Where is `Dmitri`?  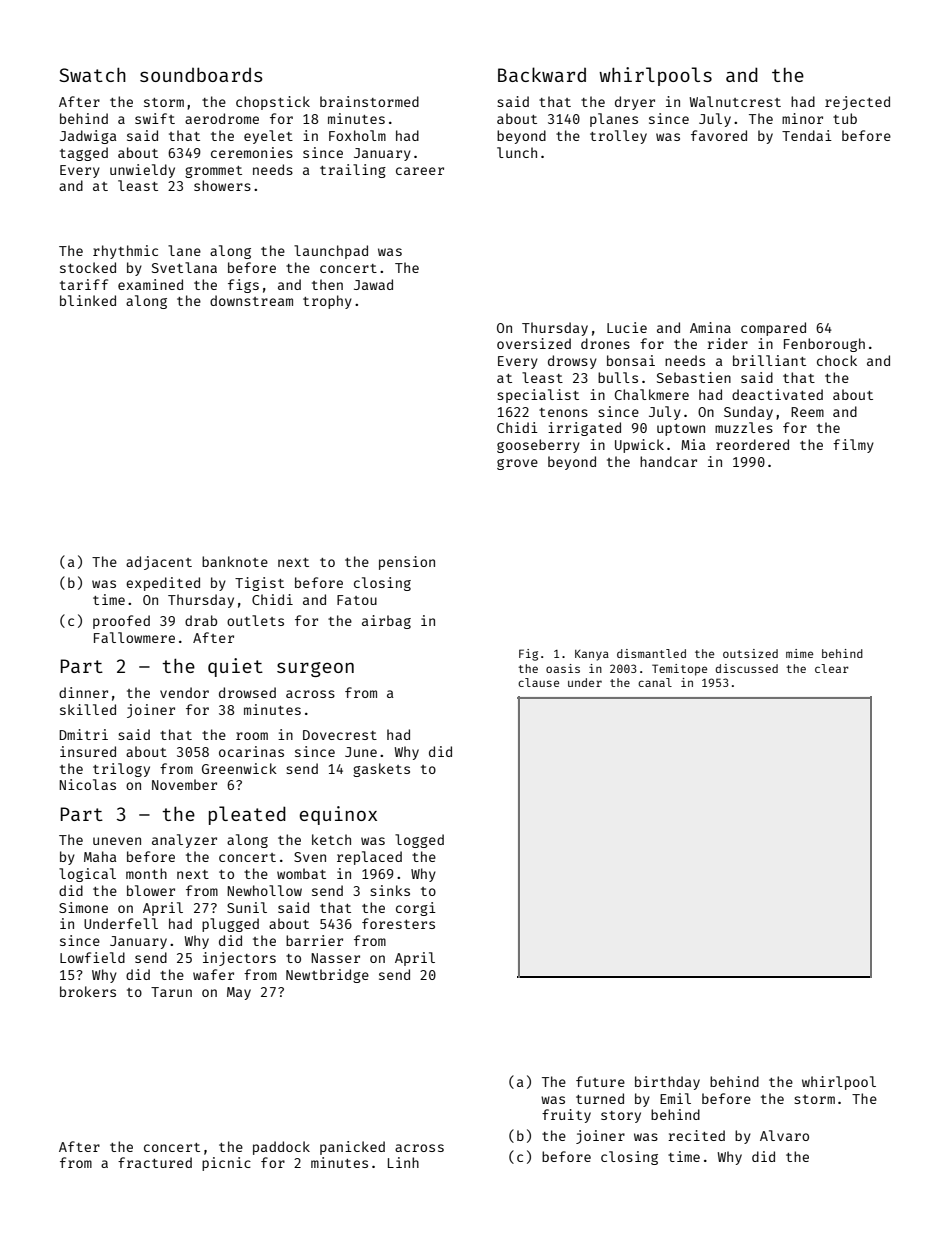 Dmitri is located at coordinates (83, 734).
